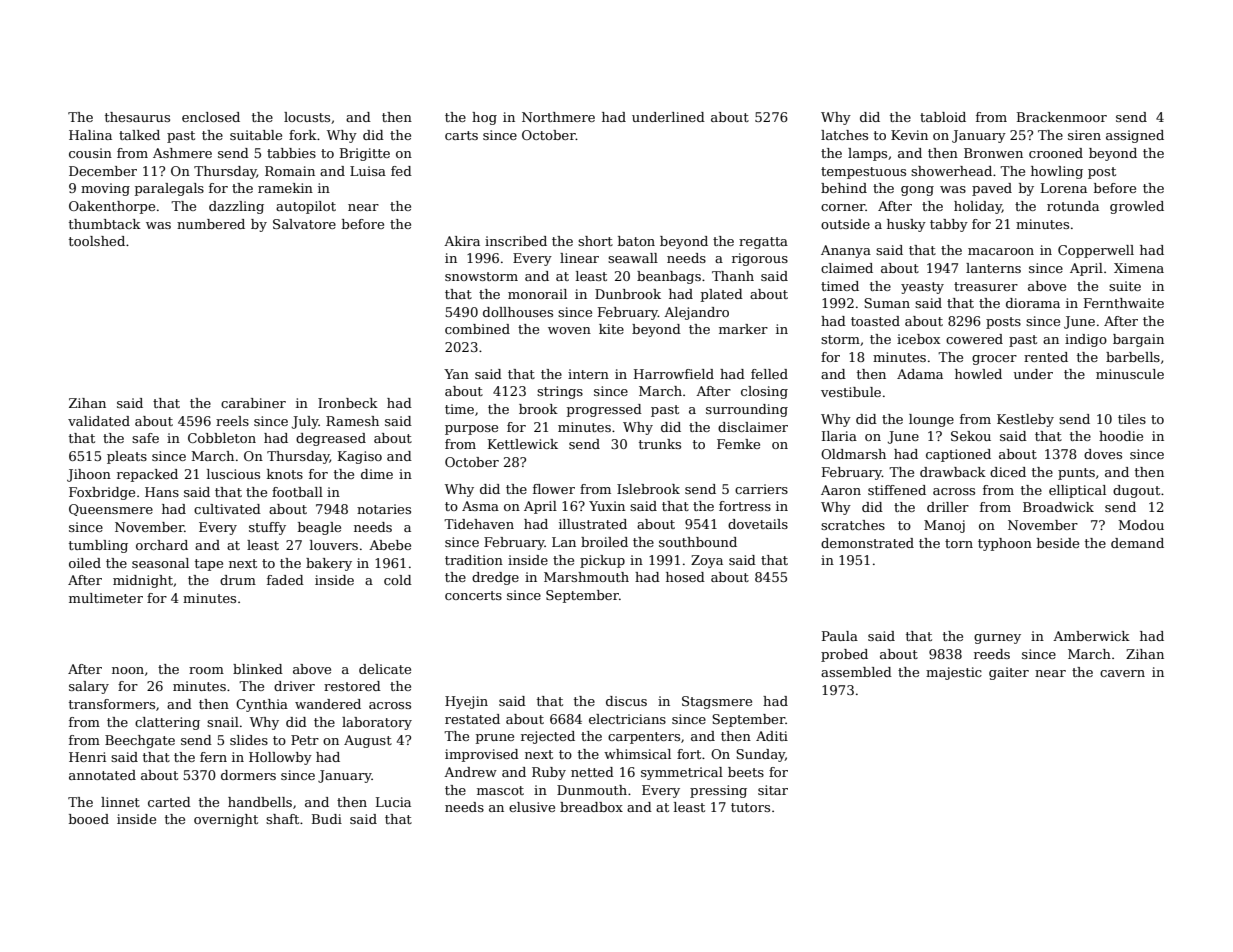 This screenshot has width=1233, height=952. I want to click on thesaurus, so click(137, 117).
